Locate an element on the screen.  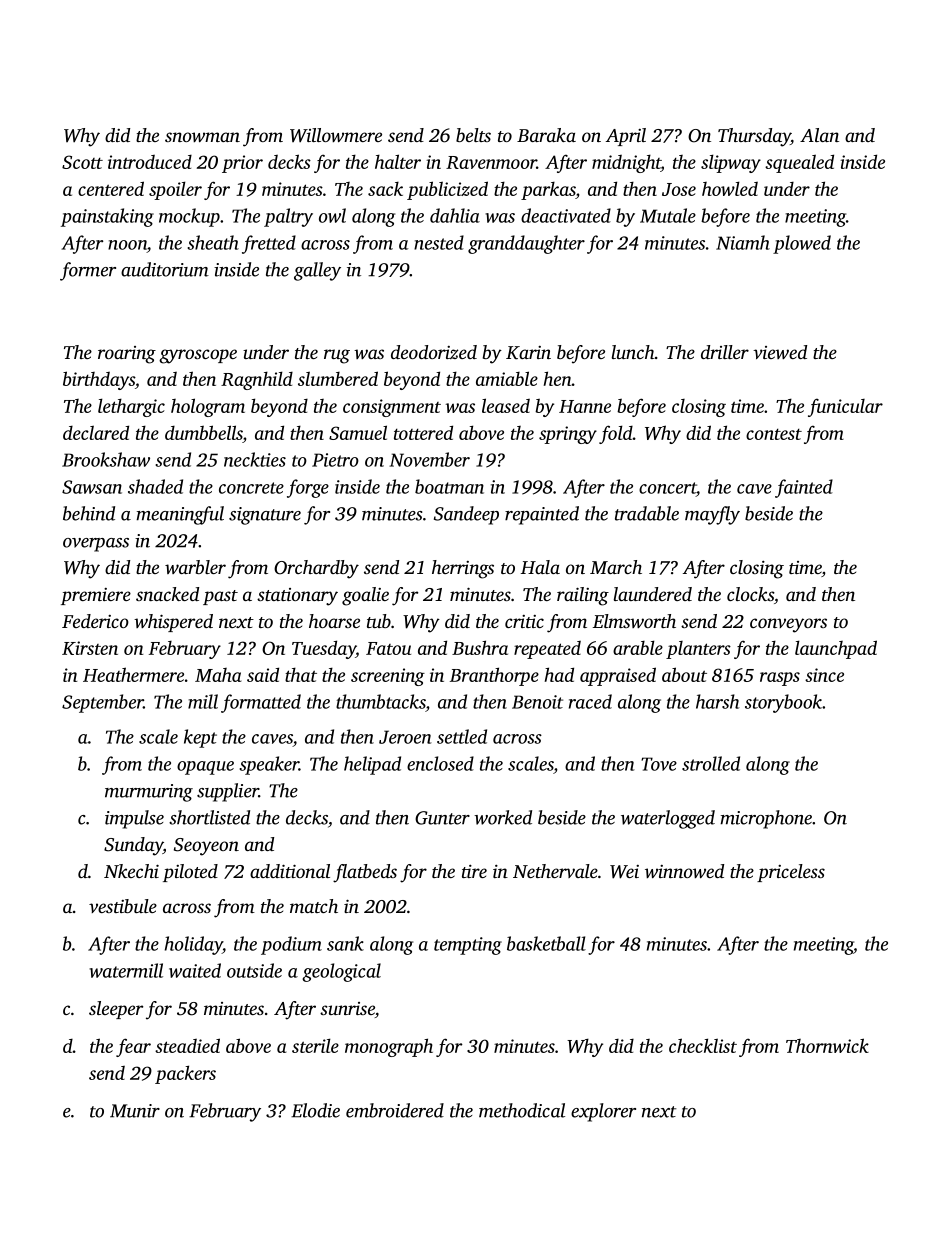
Munir is located at coordinates (135, 1111).
